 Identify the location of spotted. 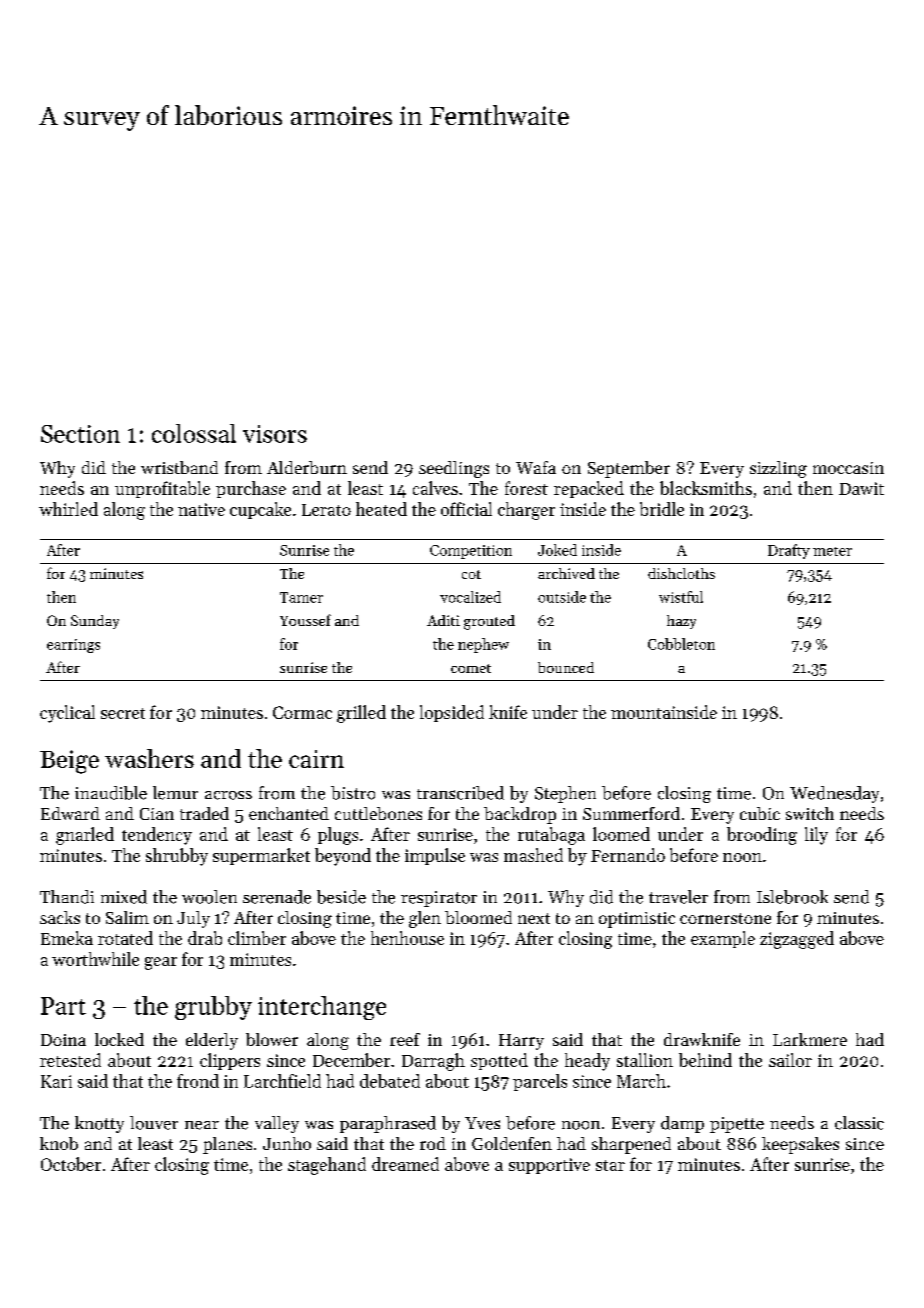
(499, 1061).
